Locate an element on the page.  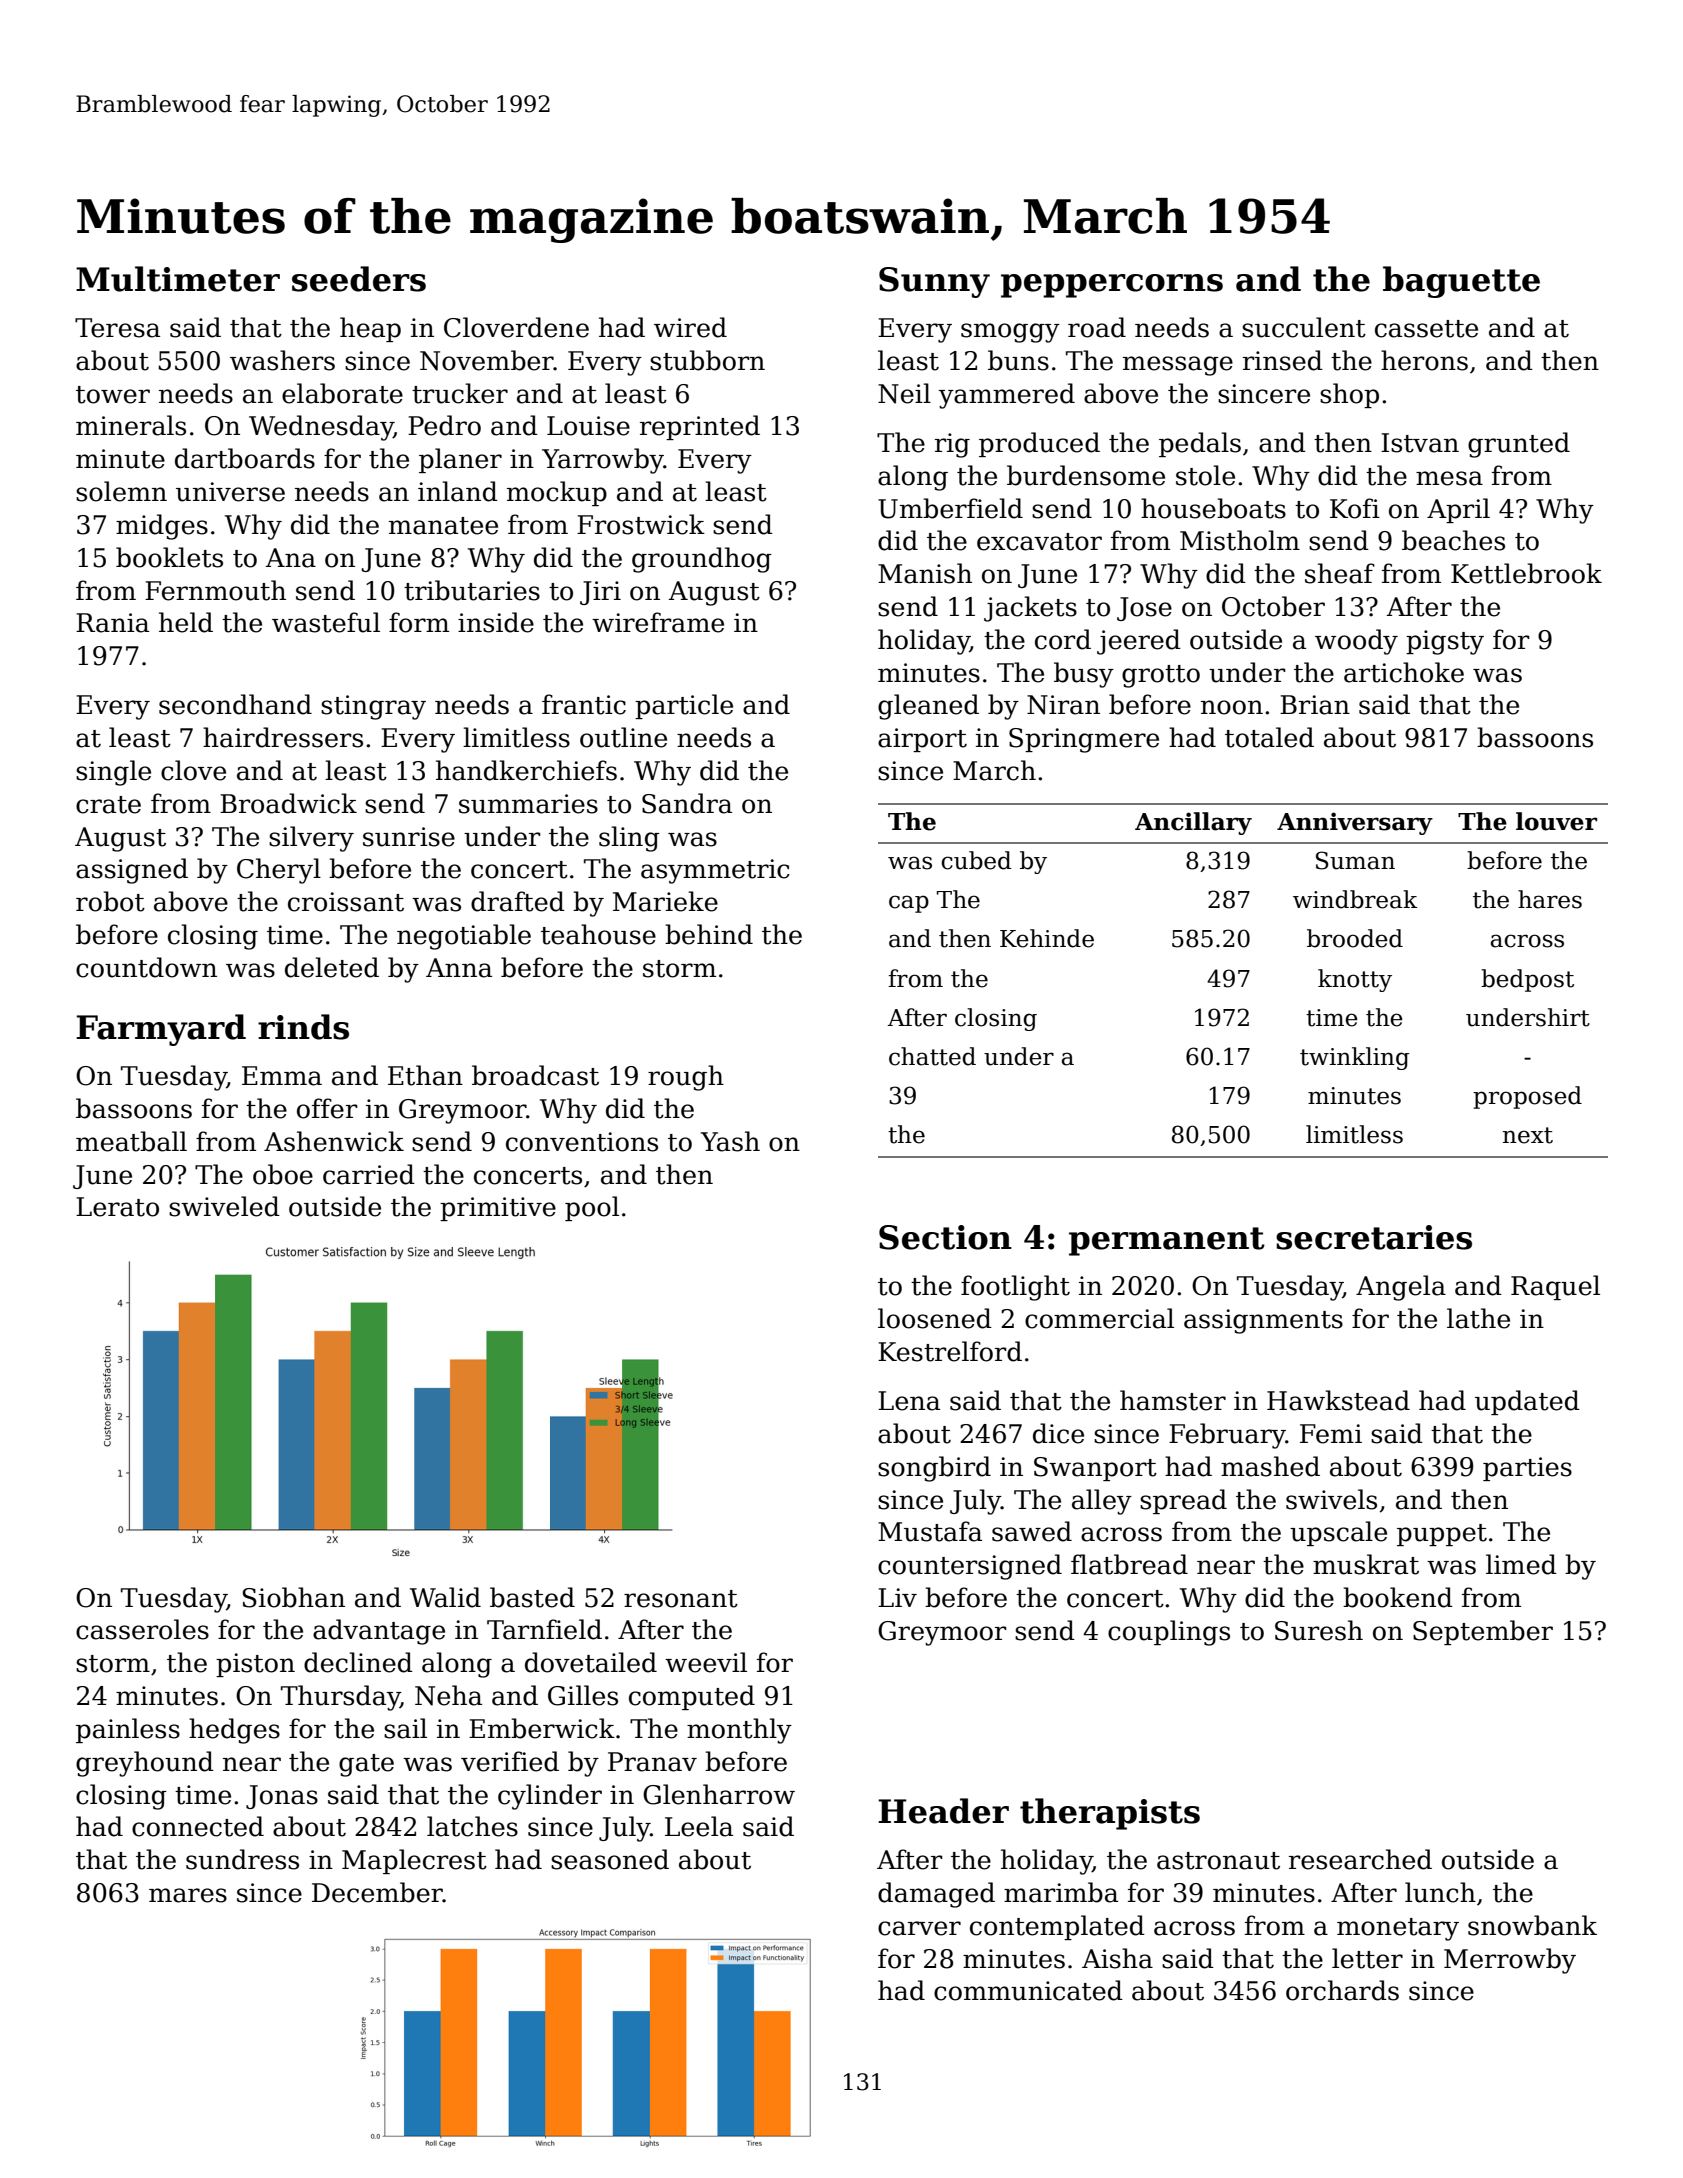
Kehinde is located at coordinates (1047, 938).
